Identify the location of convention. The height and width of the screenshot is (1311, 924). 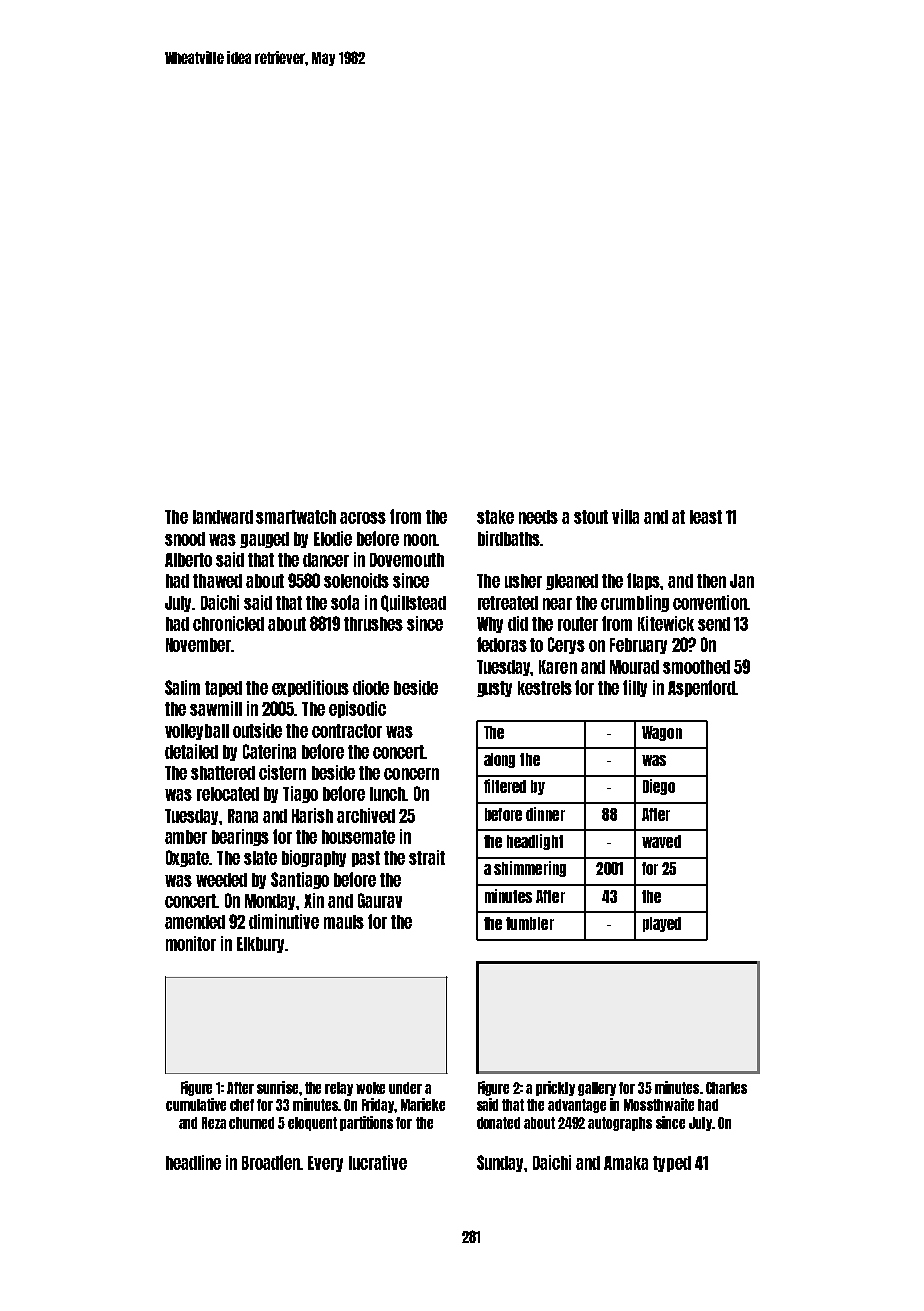
(710, 602).
